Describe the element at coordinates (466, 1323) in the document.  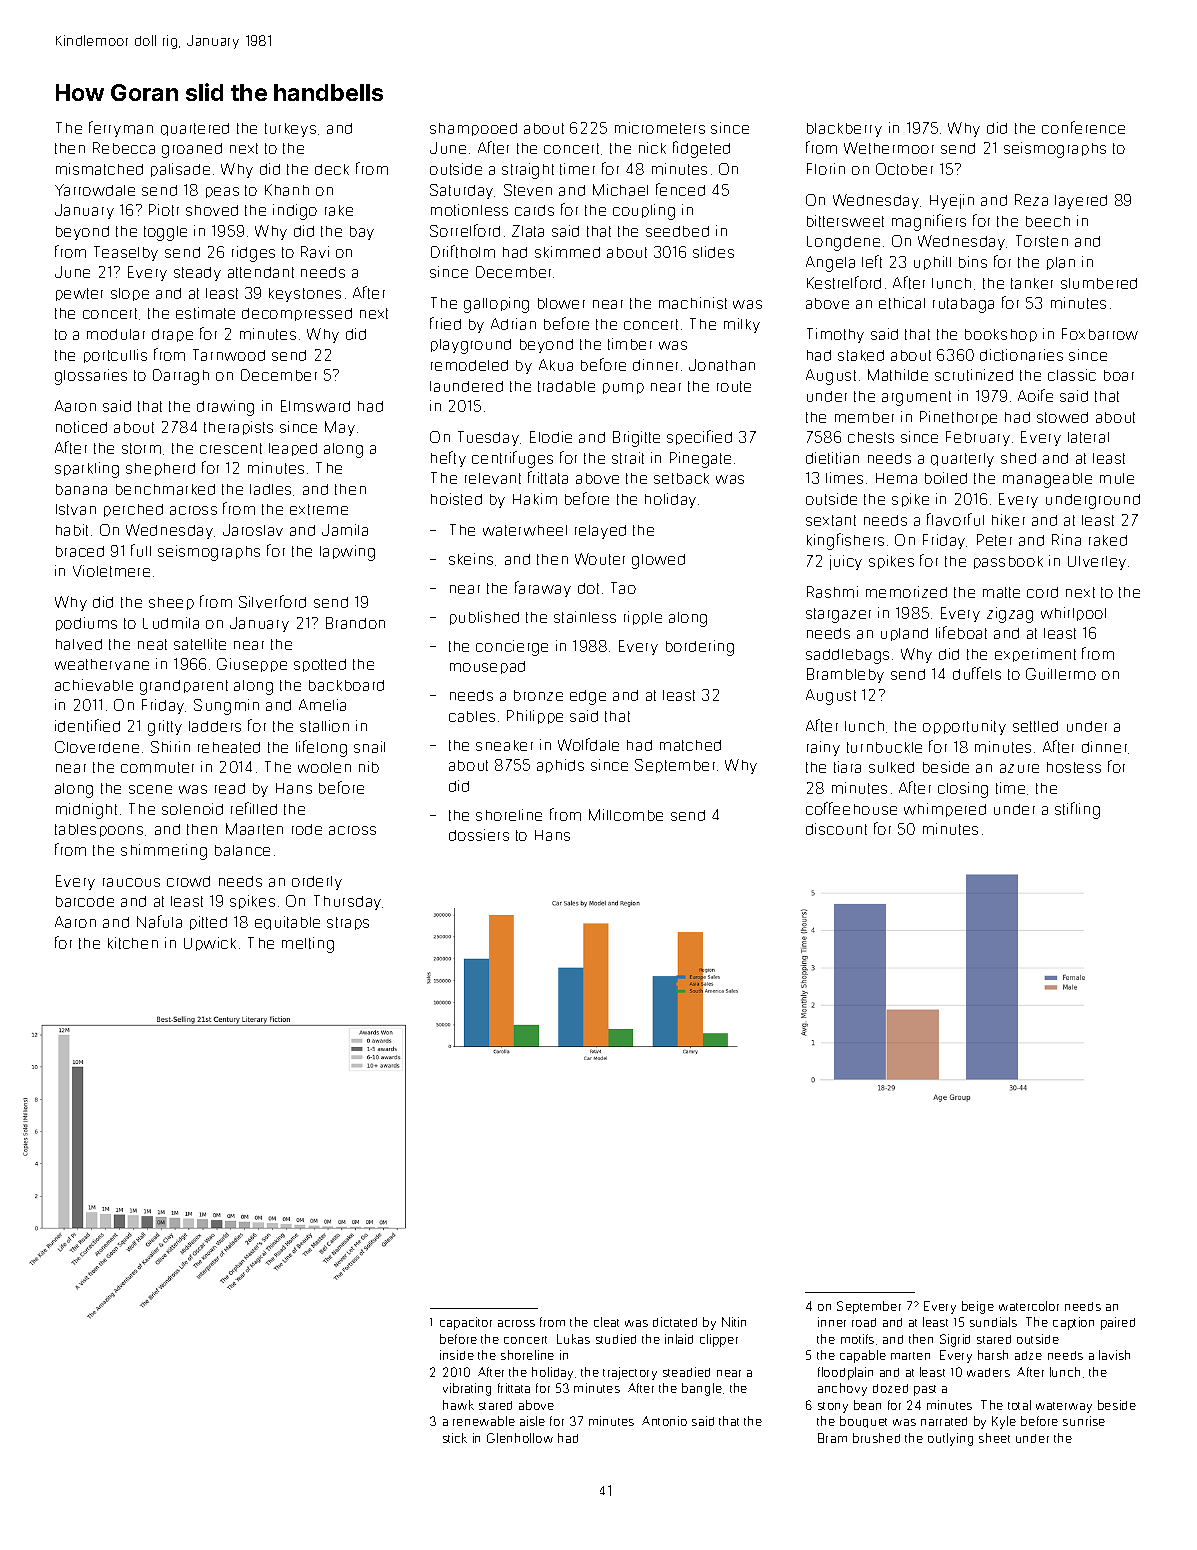
I see `capacitor` at that location.
